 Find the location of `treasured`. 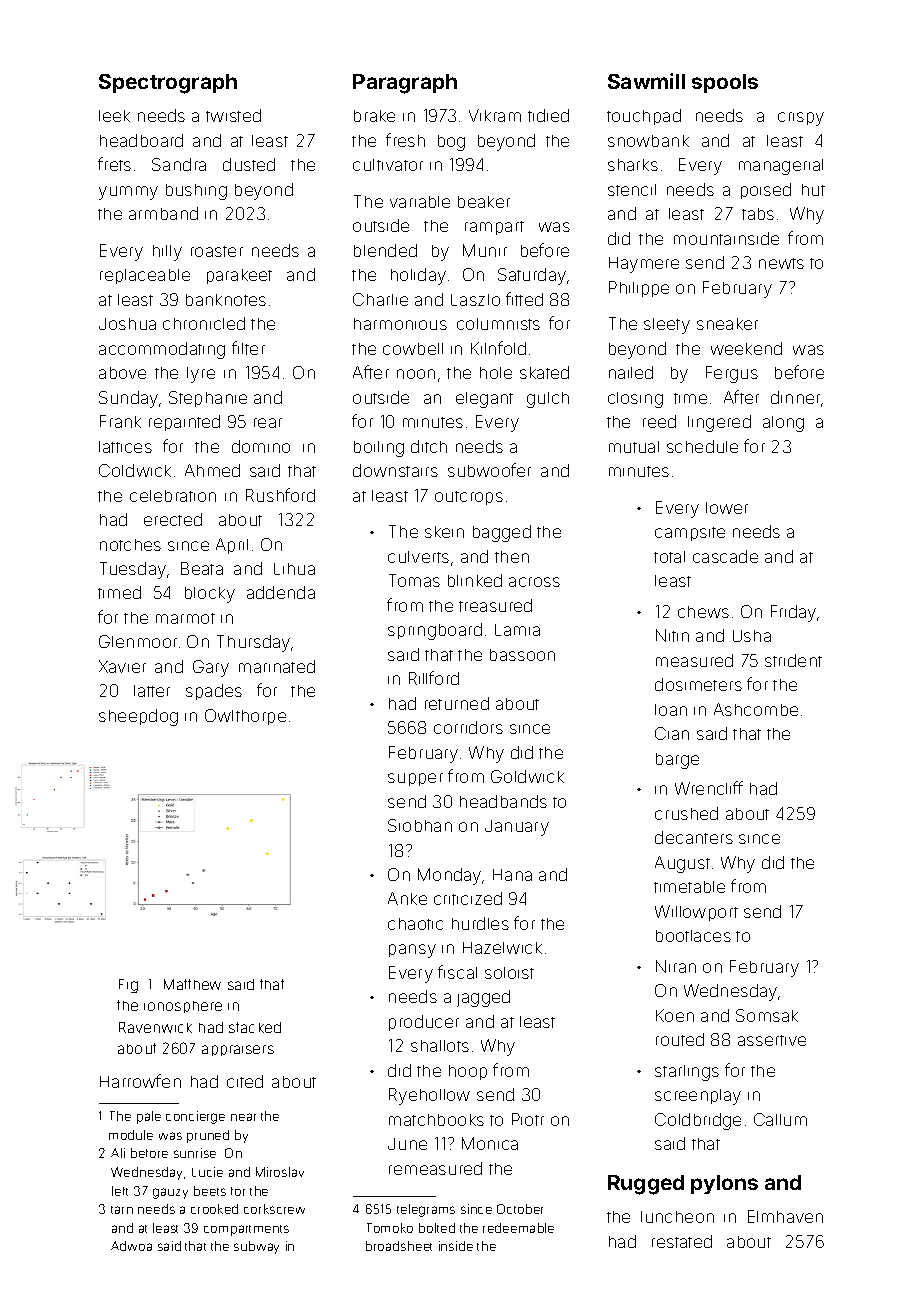

treasured is located at coordinates (495, 605).
